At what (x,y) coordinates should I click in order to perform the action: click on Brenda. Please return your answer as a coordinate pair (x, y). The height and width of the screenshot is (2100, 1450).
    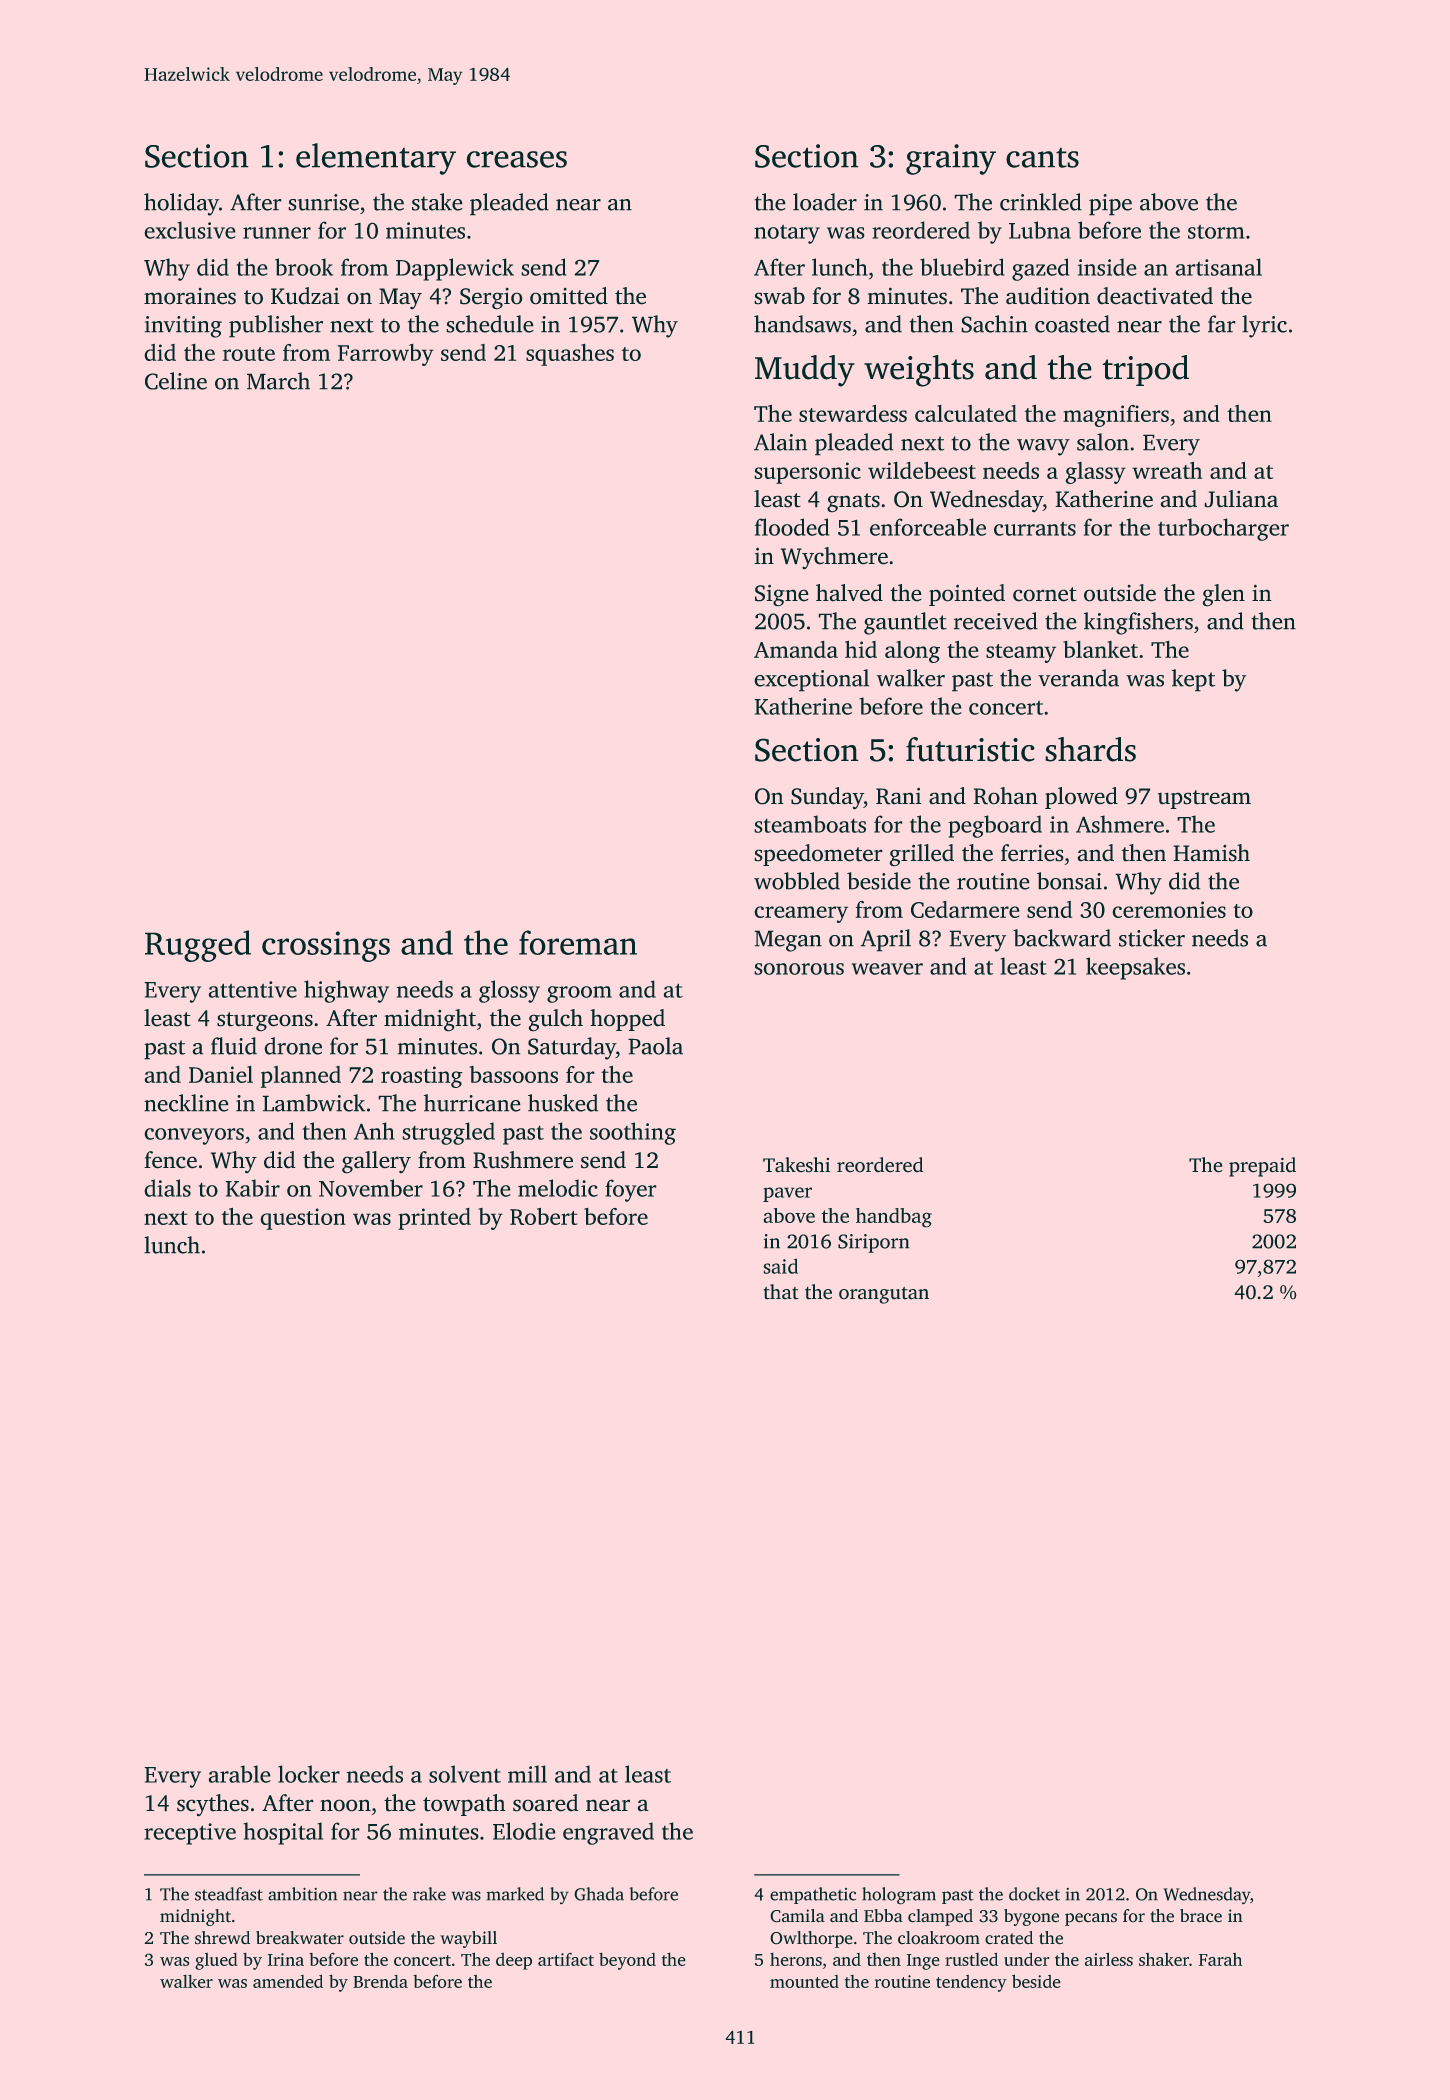
    Looking at the image, I should click on (380, 1981).
